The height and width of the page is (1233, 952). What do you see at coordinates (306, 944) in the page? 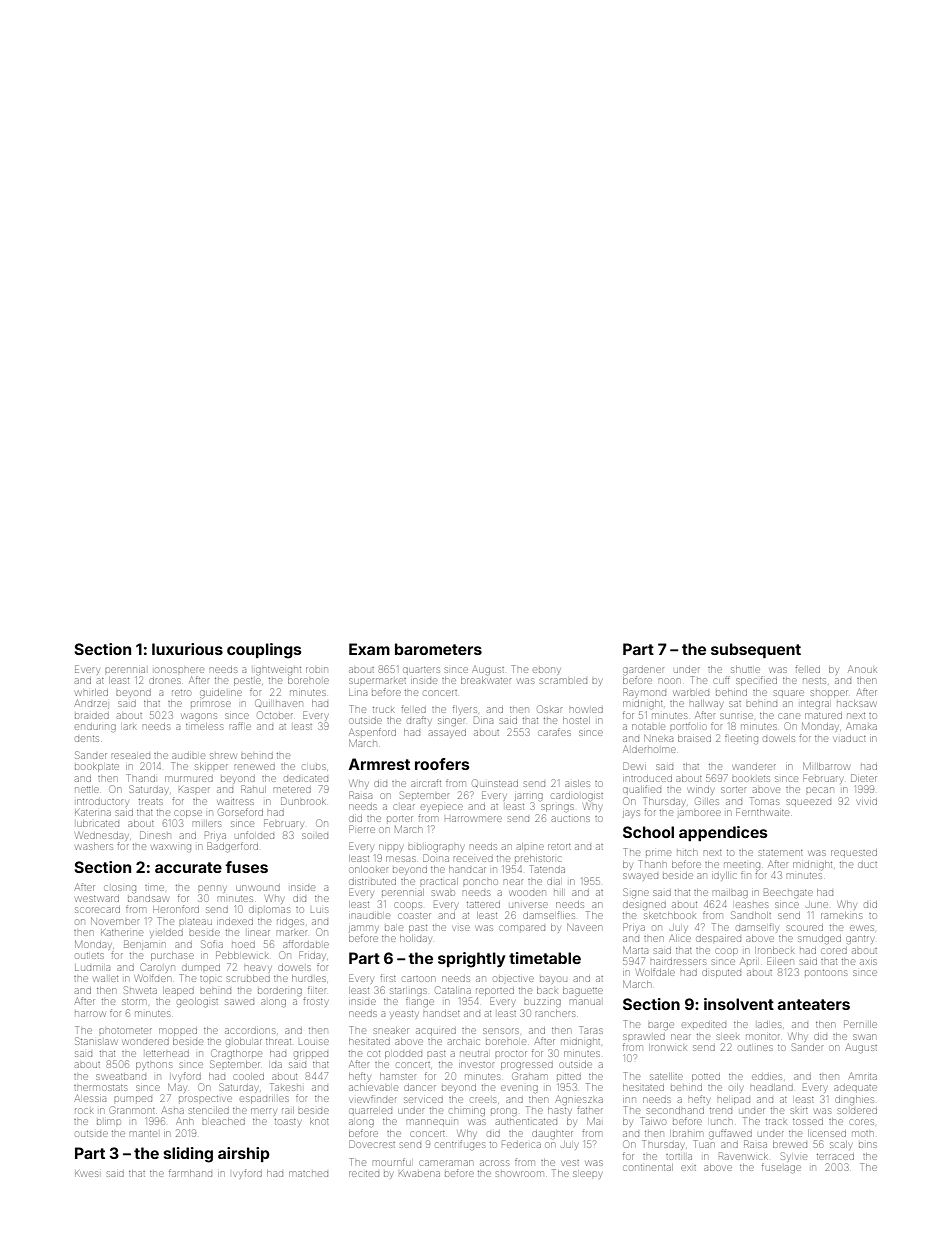
I see `affordable` at bounding box center [306, 944].
